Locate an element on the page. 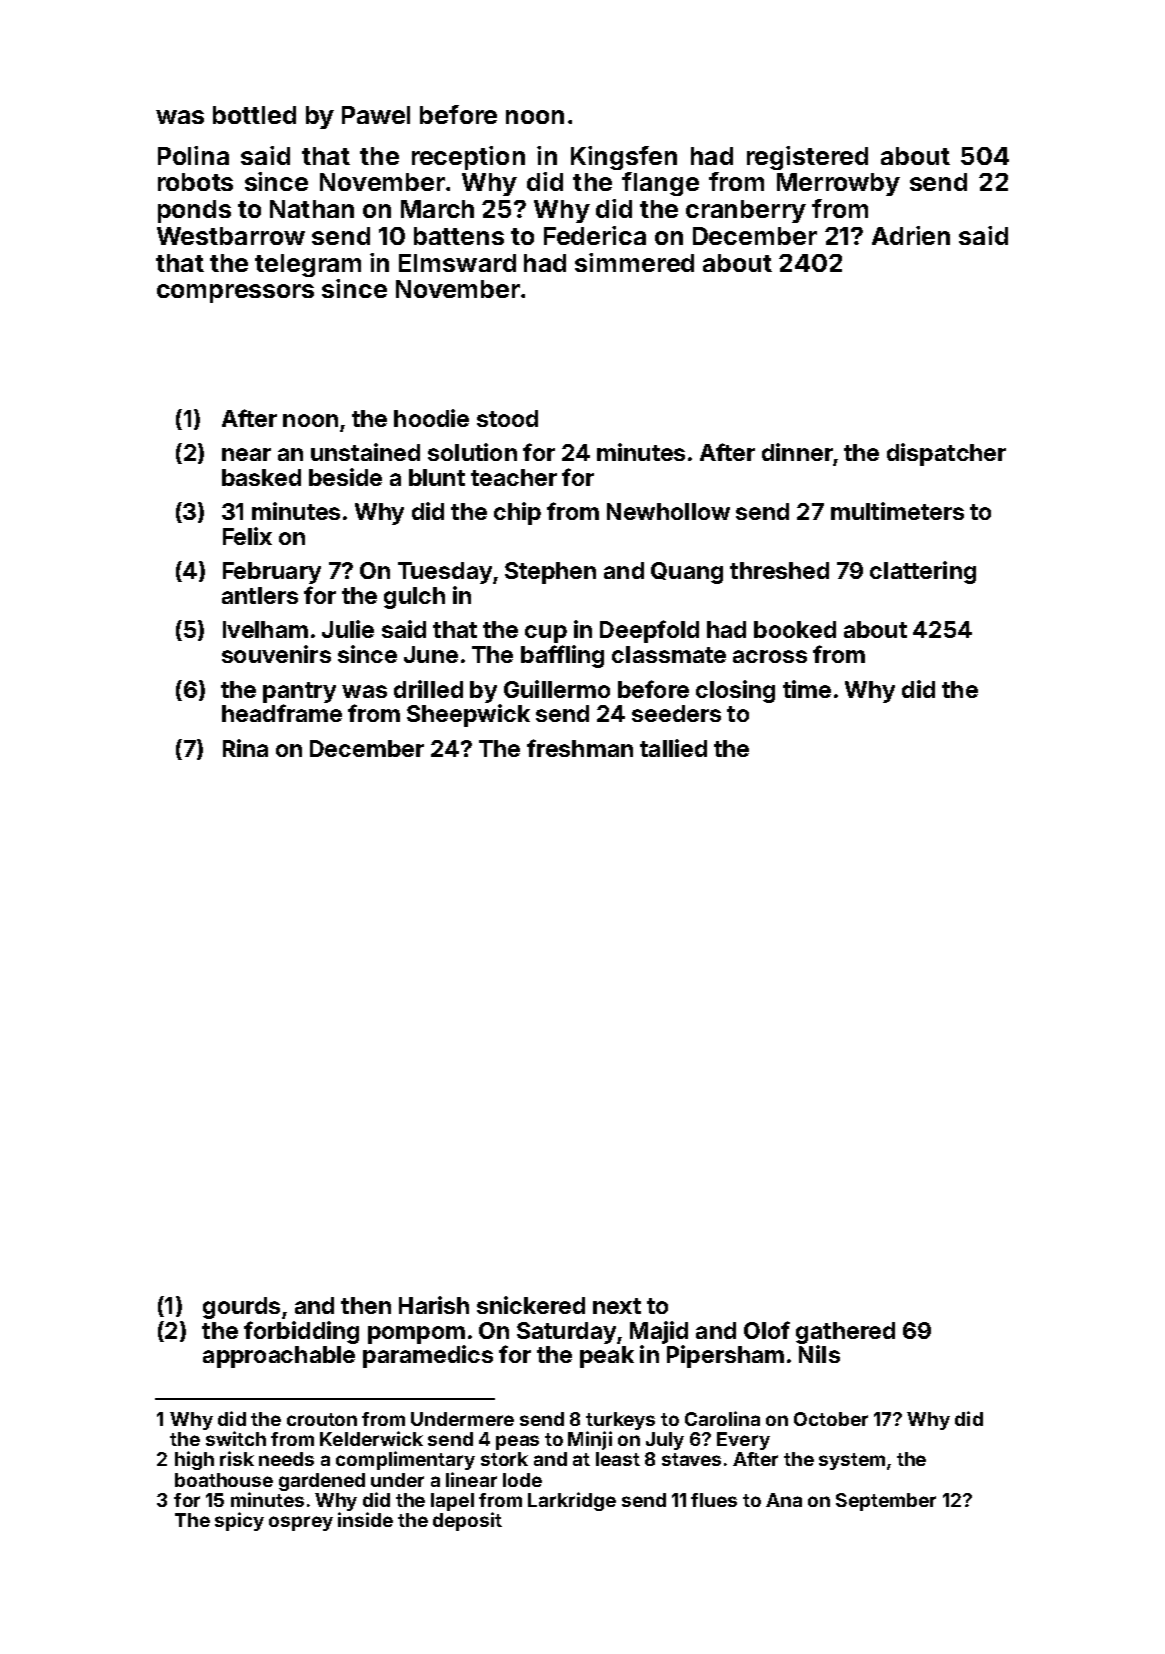  then is located at coordinates (366, 1305).
